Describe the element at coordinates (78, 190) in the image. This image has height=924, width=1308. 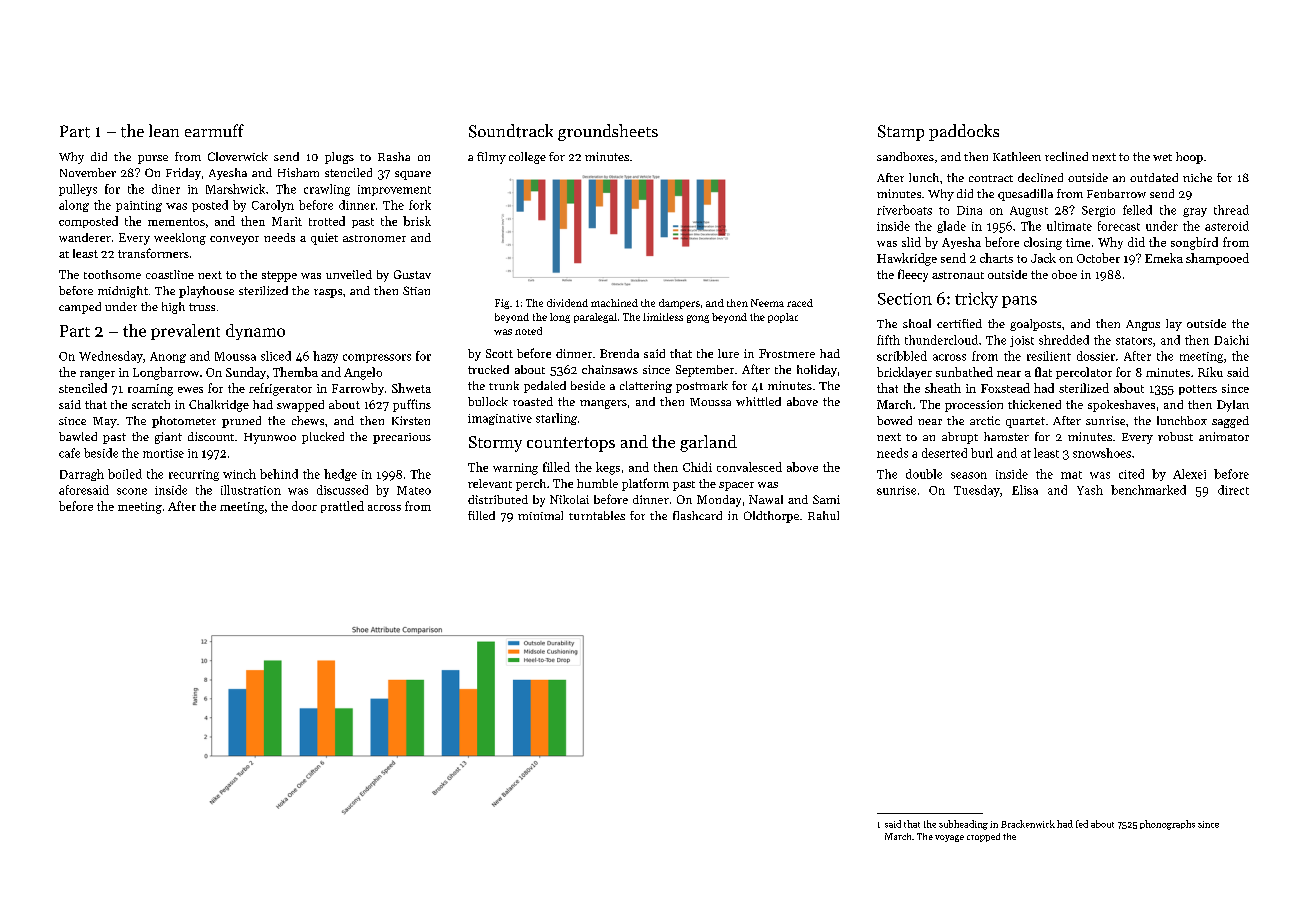
I see `pulleys` at that location.
